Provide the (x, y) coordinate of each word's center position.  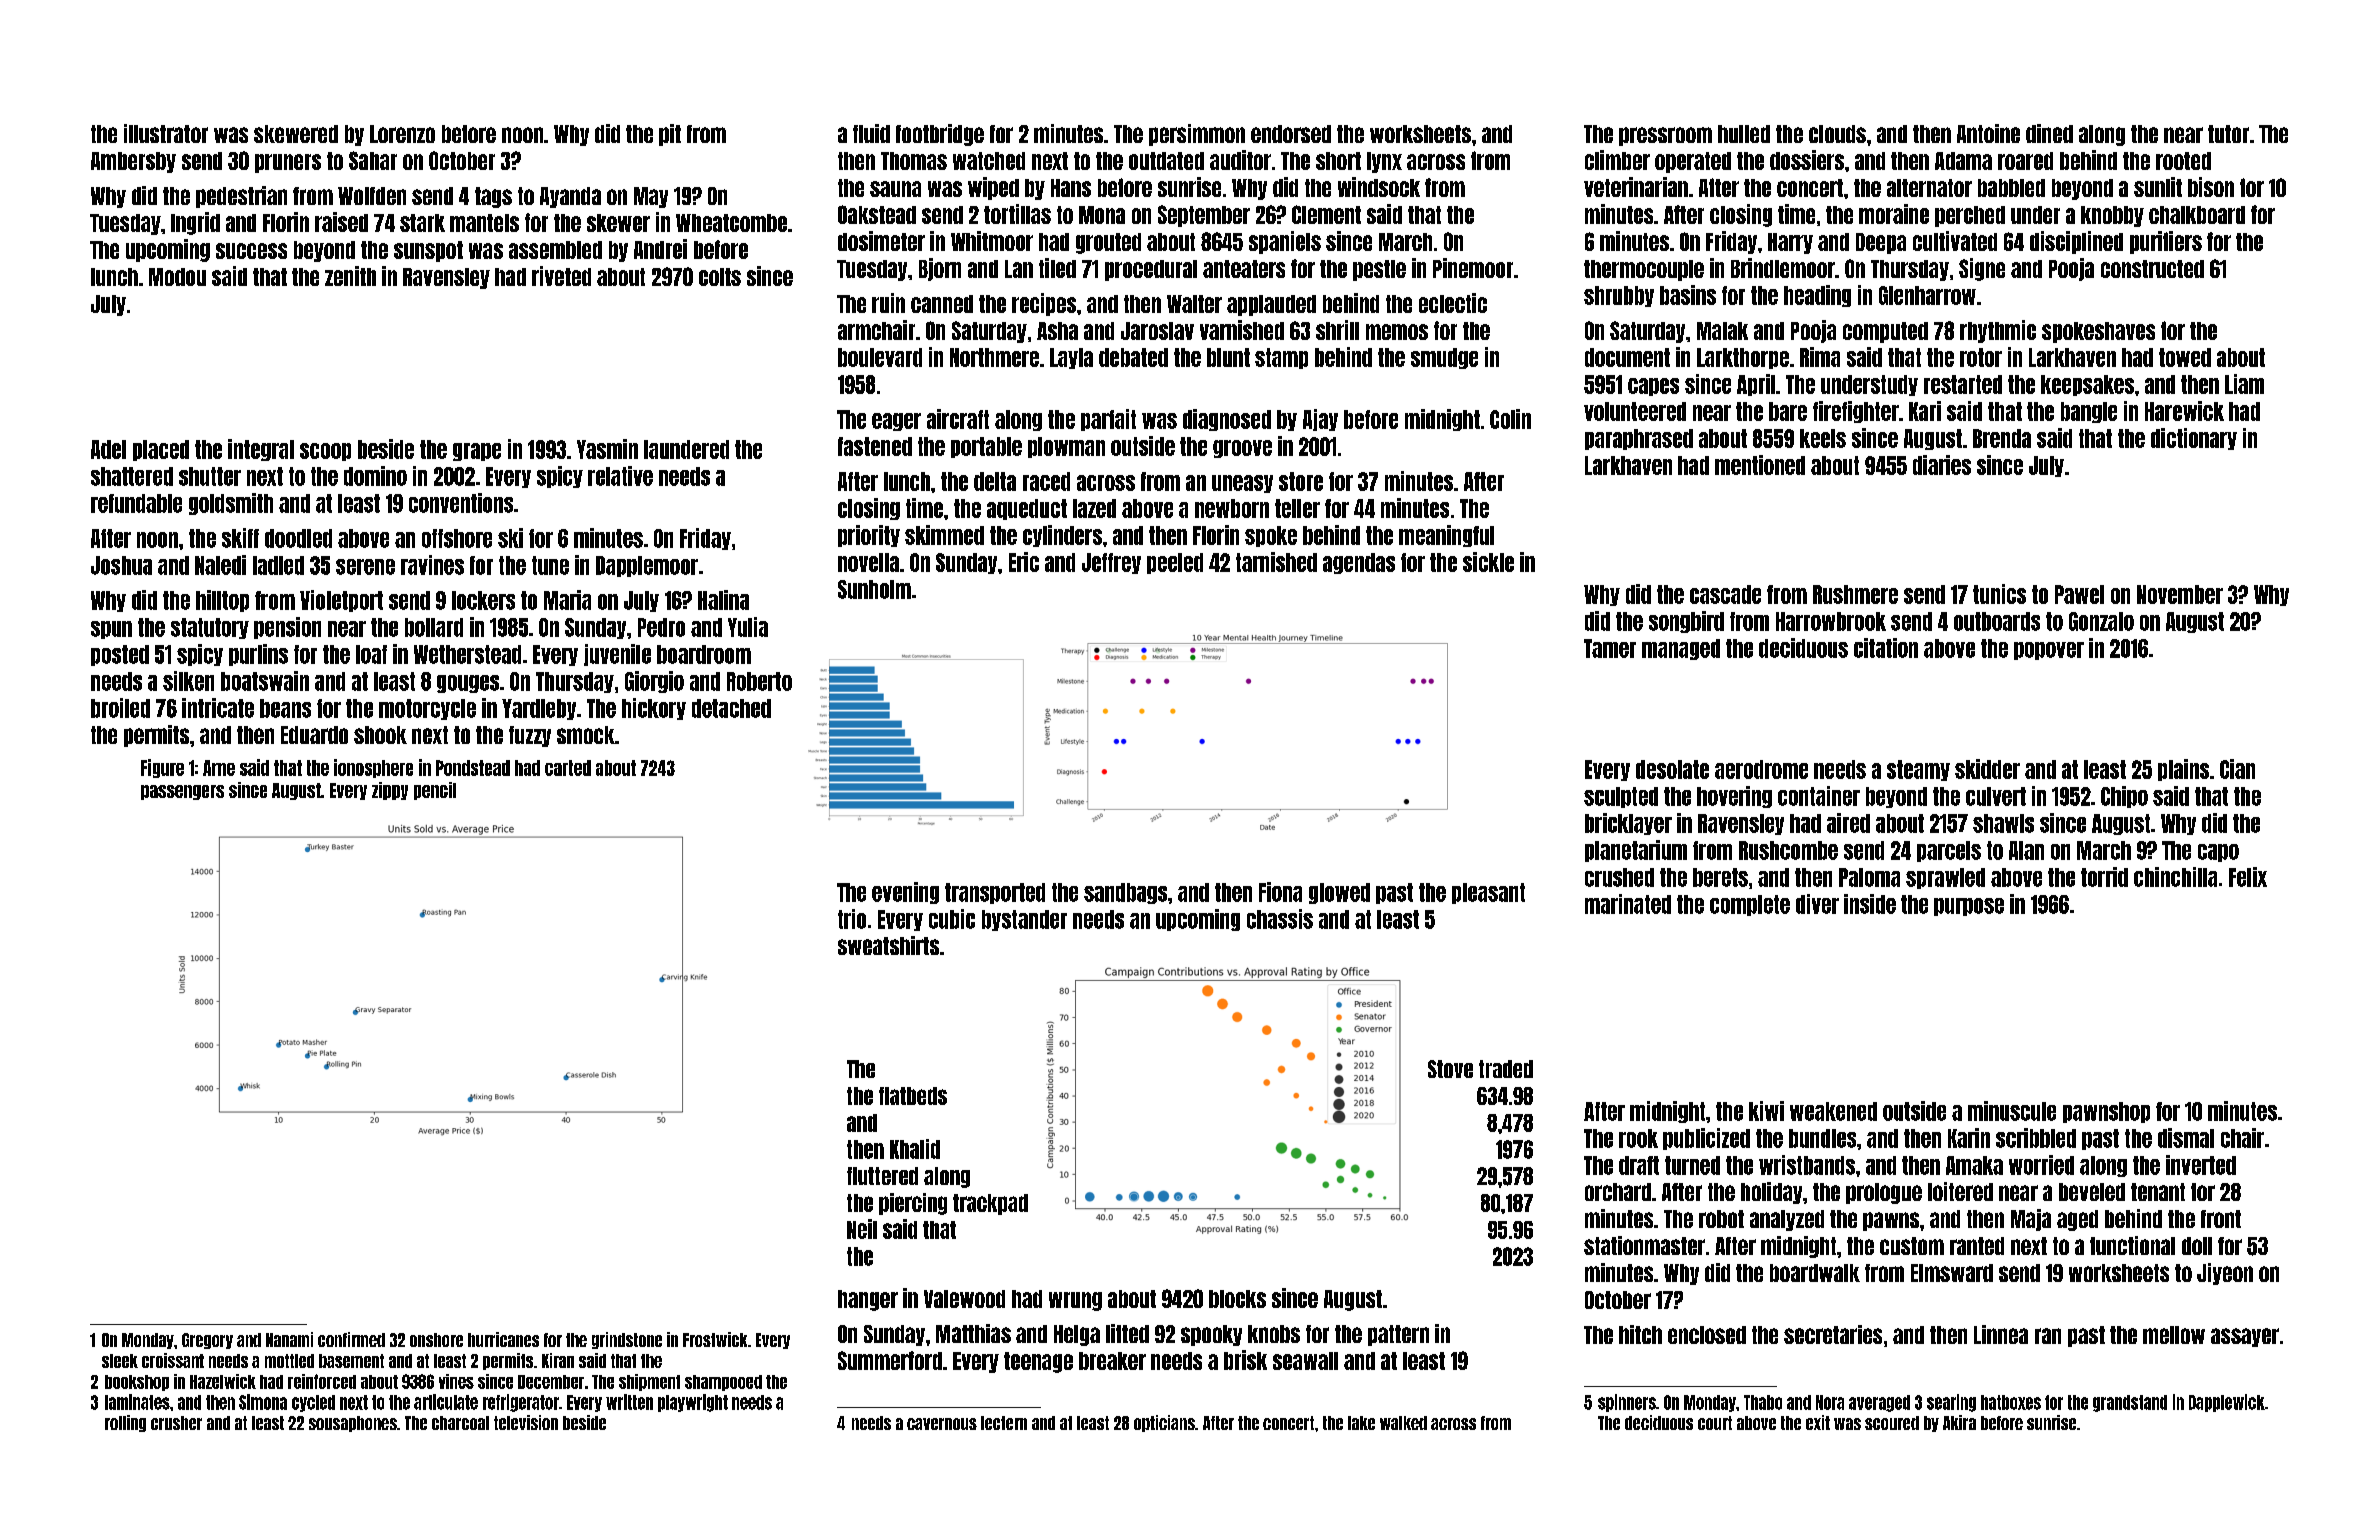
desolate (1672, 769)
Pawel (2079, 594)
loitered (1960, 1191)
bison (2211, 187)
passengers (182, 792)
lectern (1004, 1423)
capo (2218, 853)
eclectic (1453, 303)
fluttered (882, 1176)
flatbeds (913, 1096)
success (251, 251)
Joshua (121, 565)
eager (896, 422)
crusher (176, 1423)
